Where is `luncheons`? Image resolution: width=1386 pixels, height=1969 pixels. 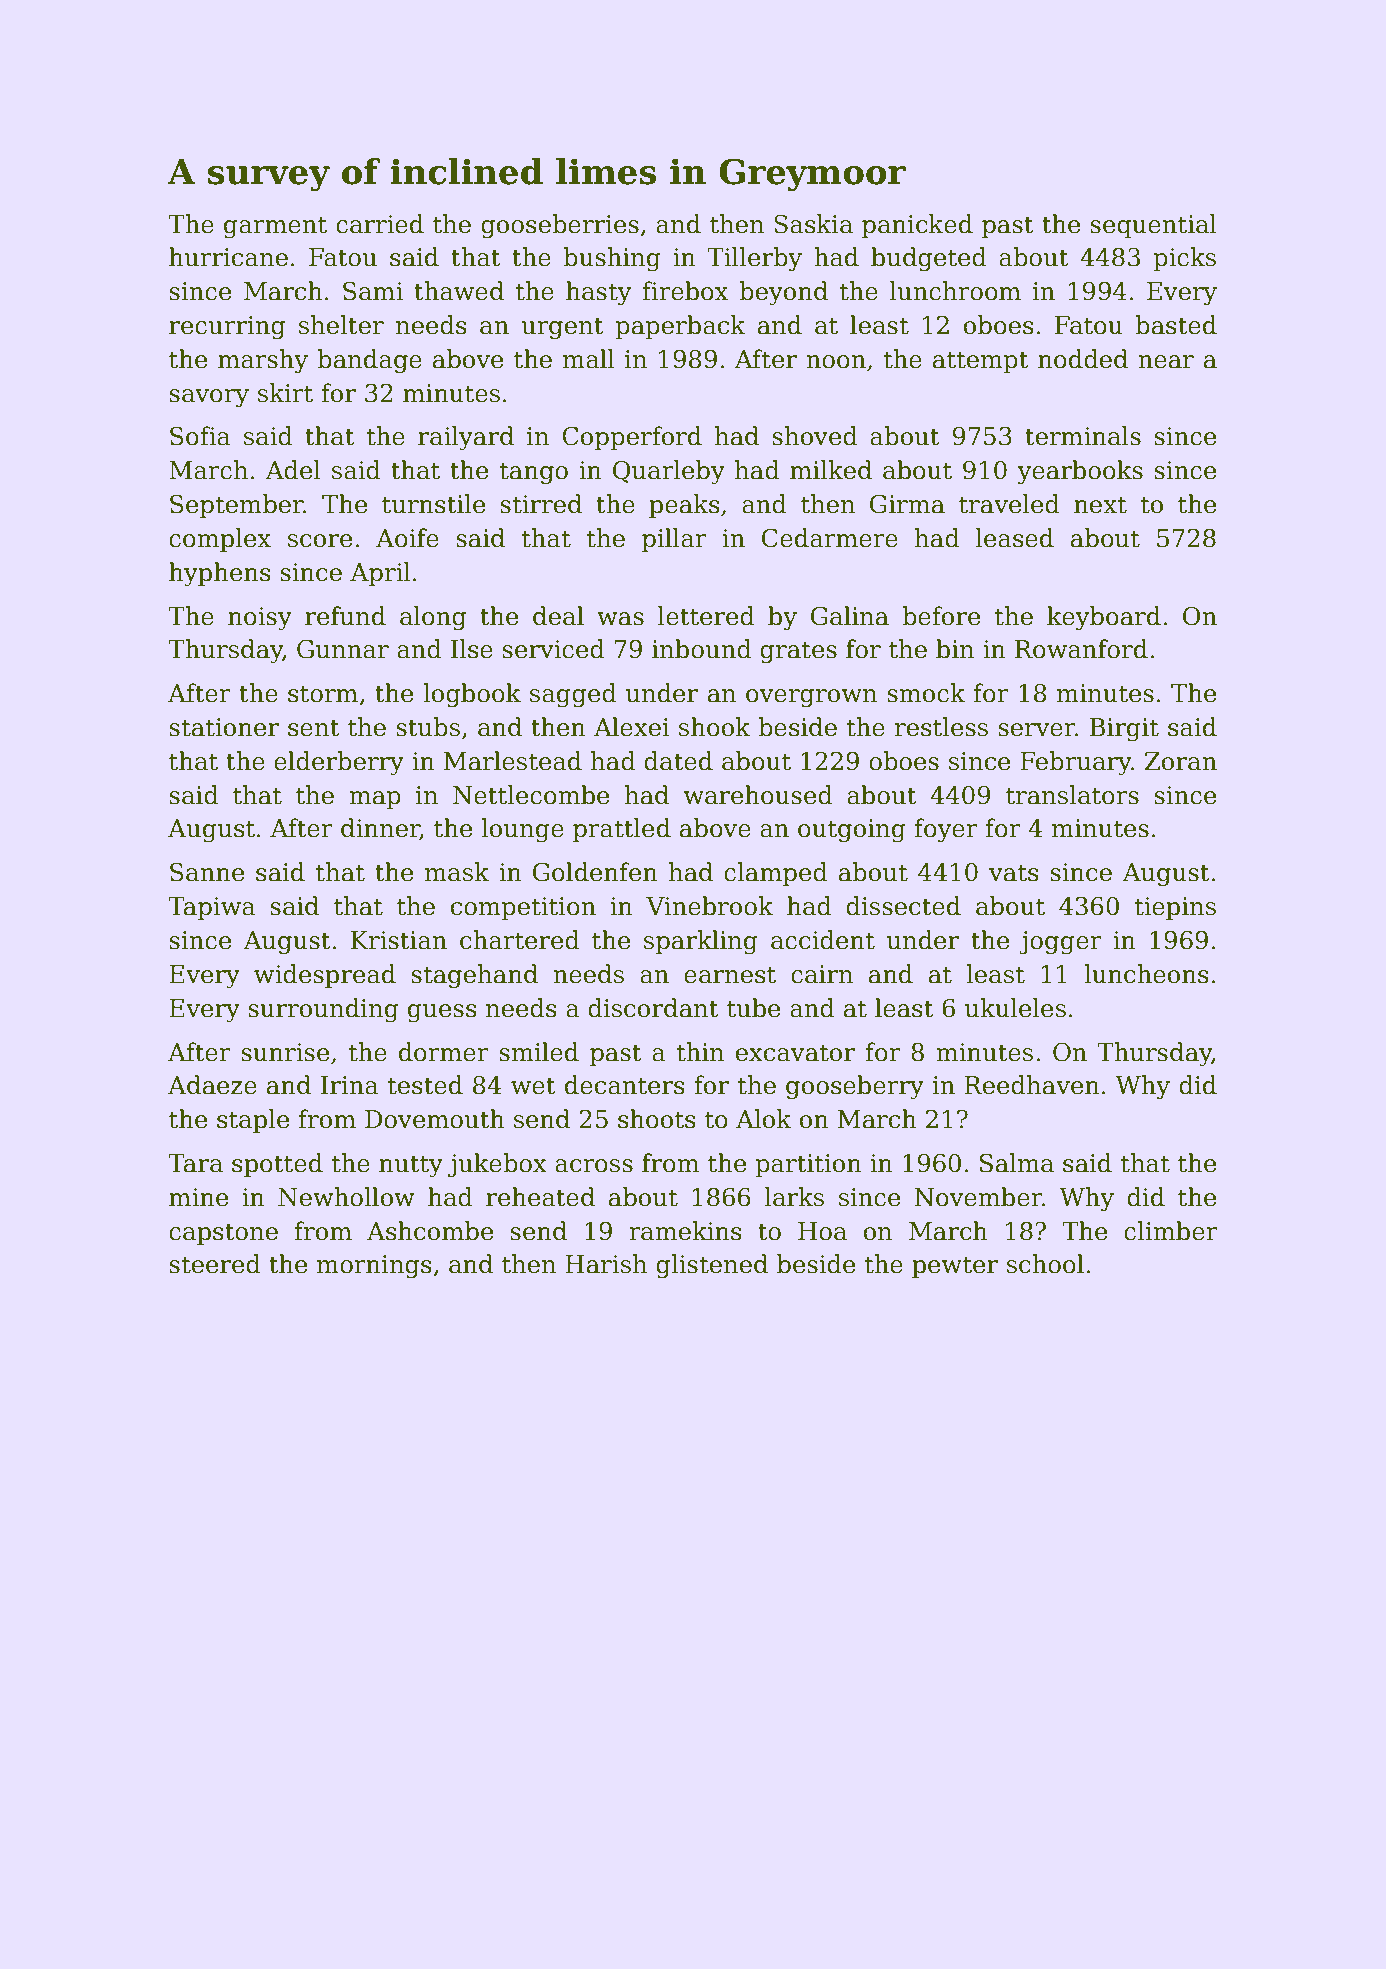
luncheons is located at coordinates (1146, 974).
